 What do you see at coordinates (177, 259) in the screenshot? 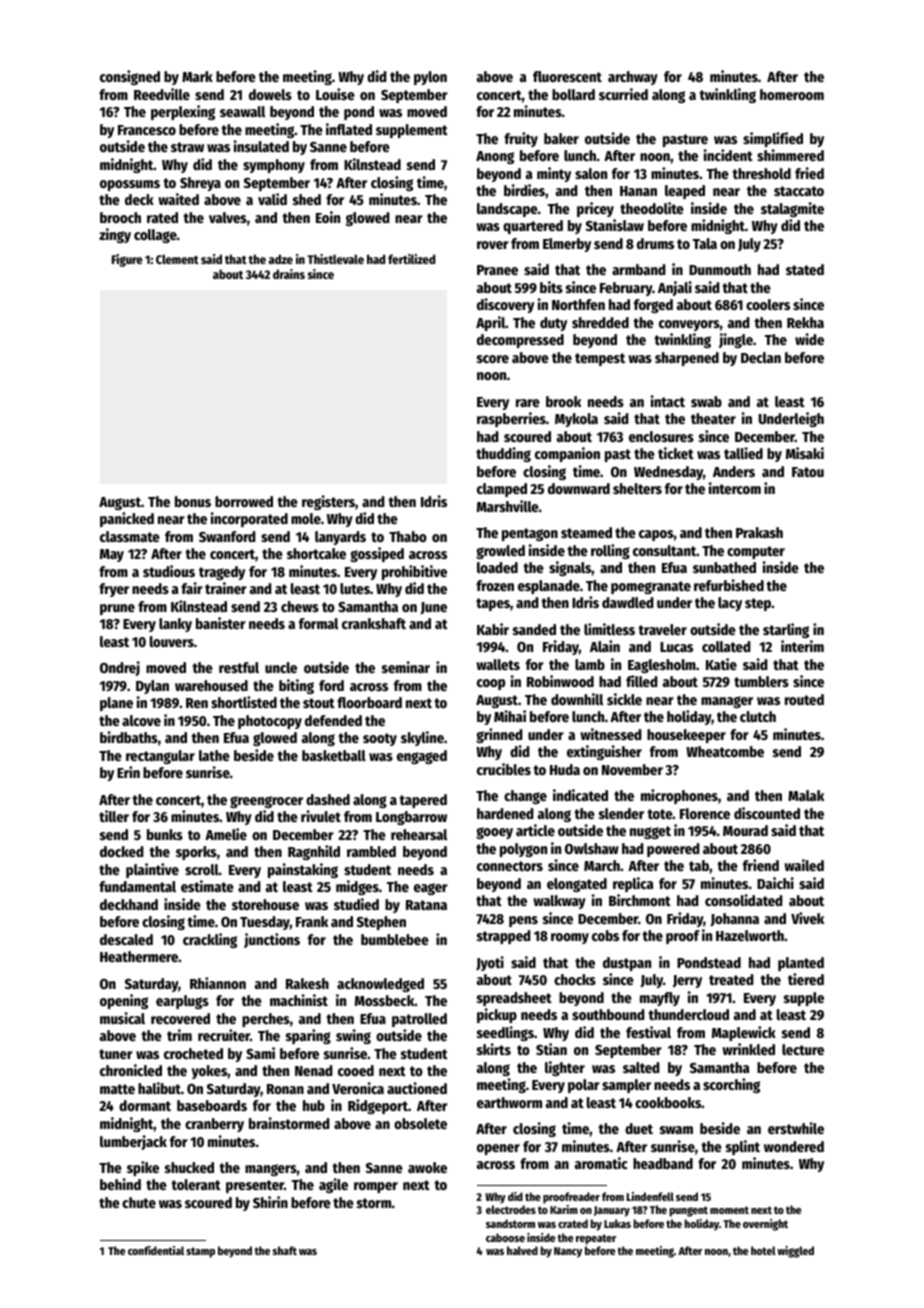
I see `Clement` at bounding box center [177, 259].
